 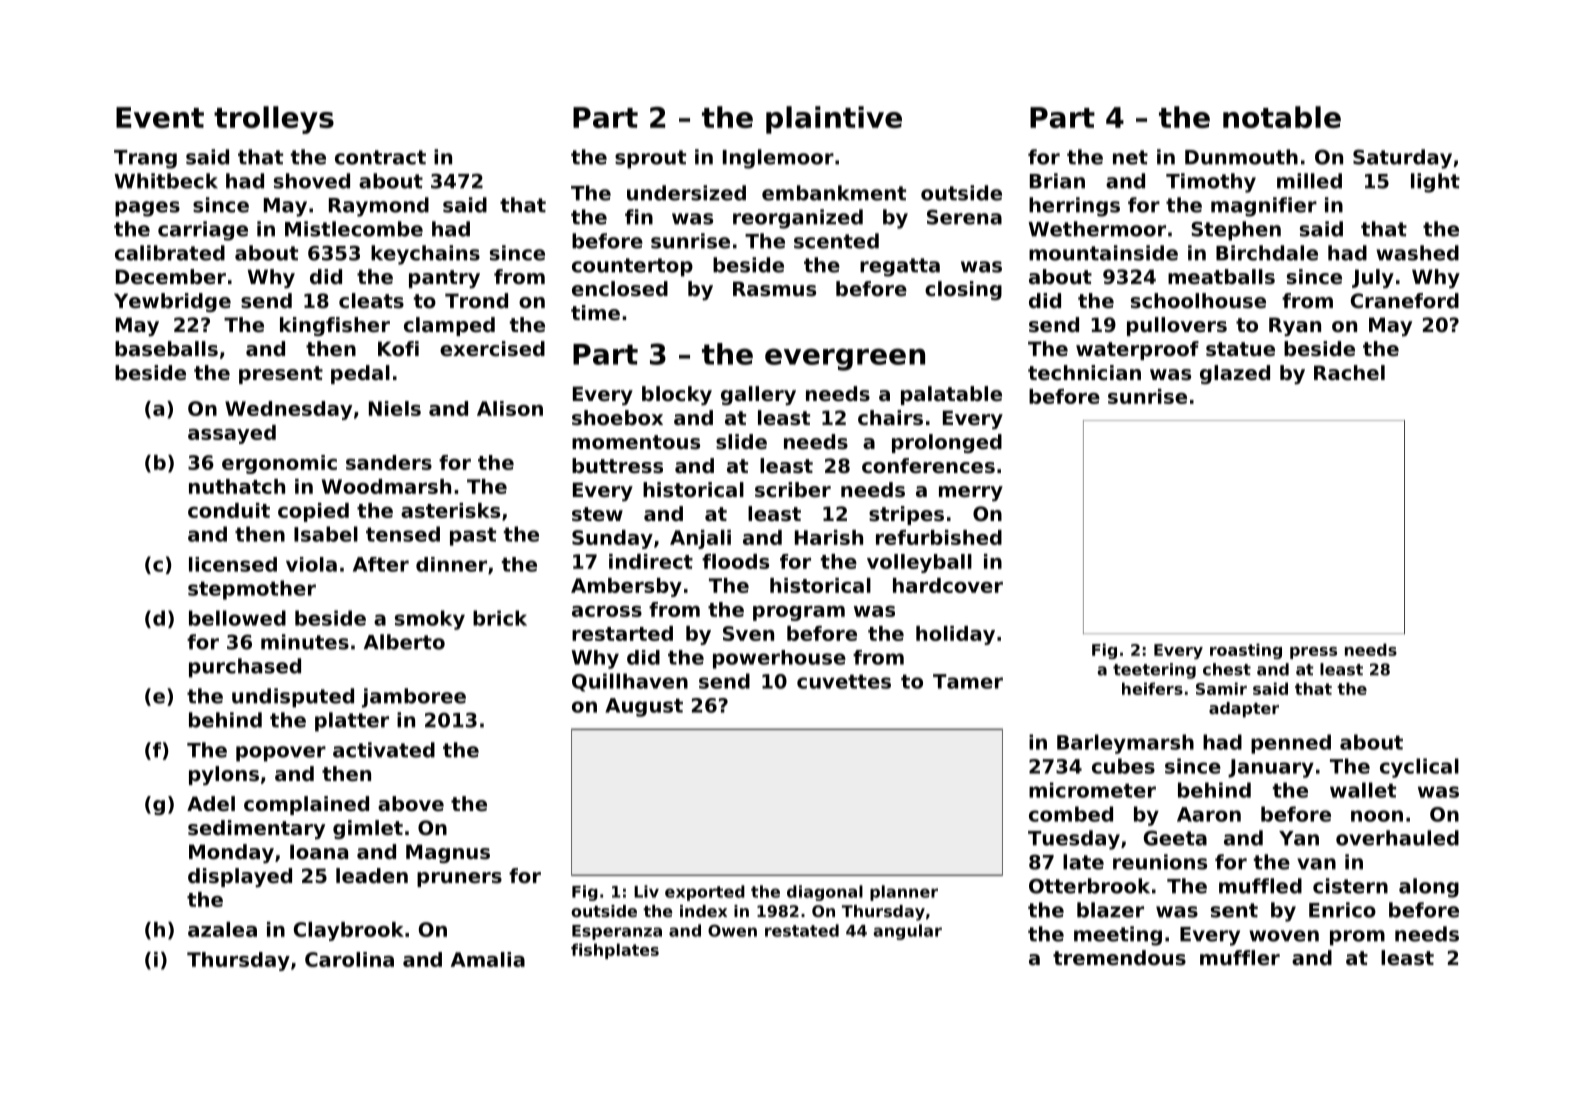 I want to click on glazed, so click(x=1235, y=374).
